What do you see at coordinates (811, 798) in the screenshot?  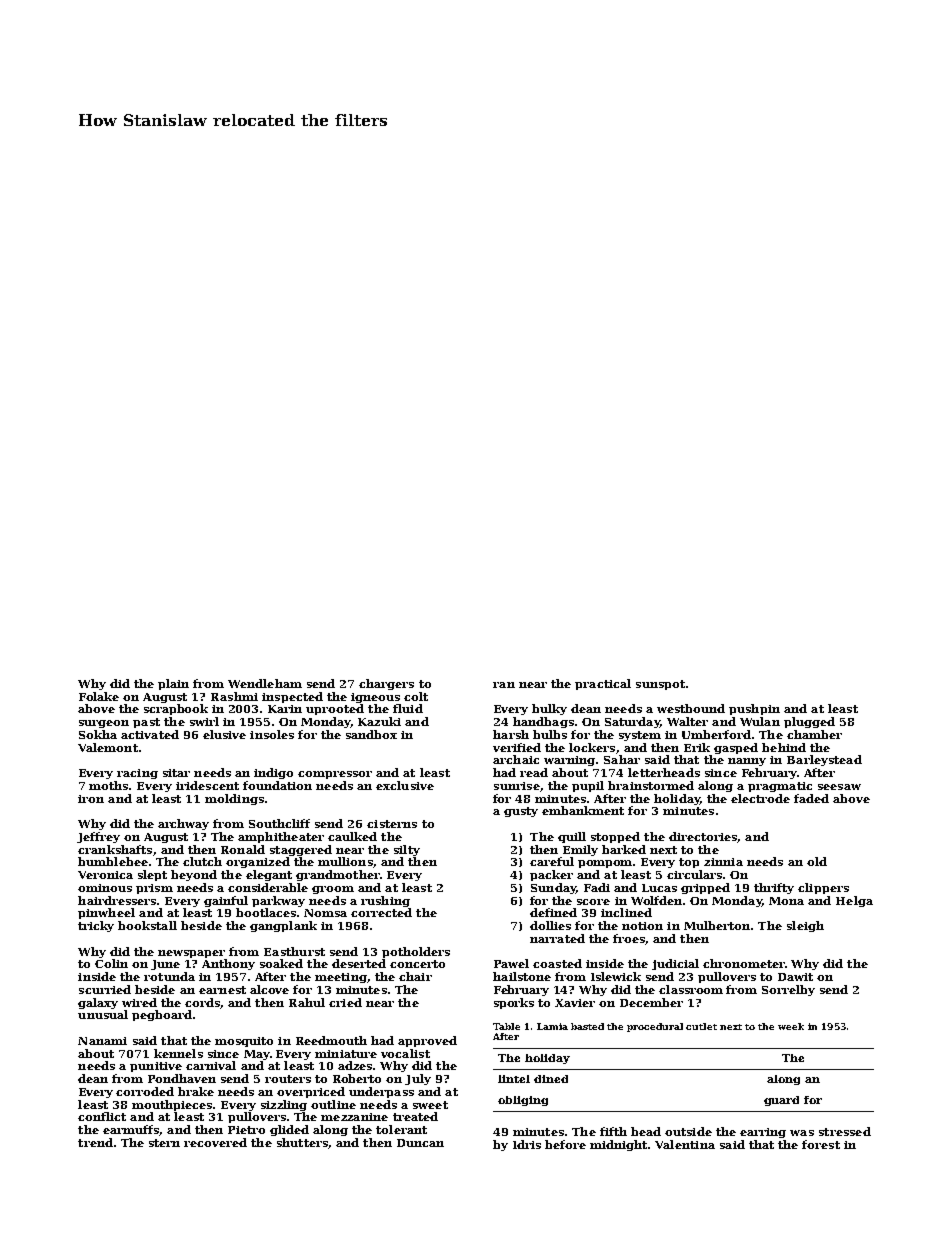 I see `faded` at bounding box center [811, 798].
